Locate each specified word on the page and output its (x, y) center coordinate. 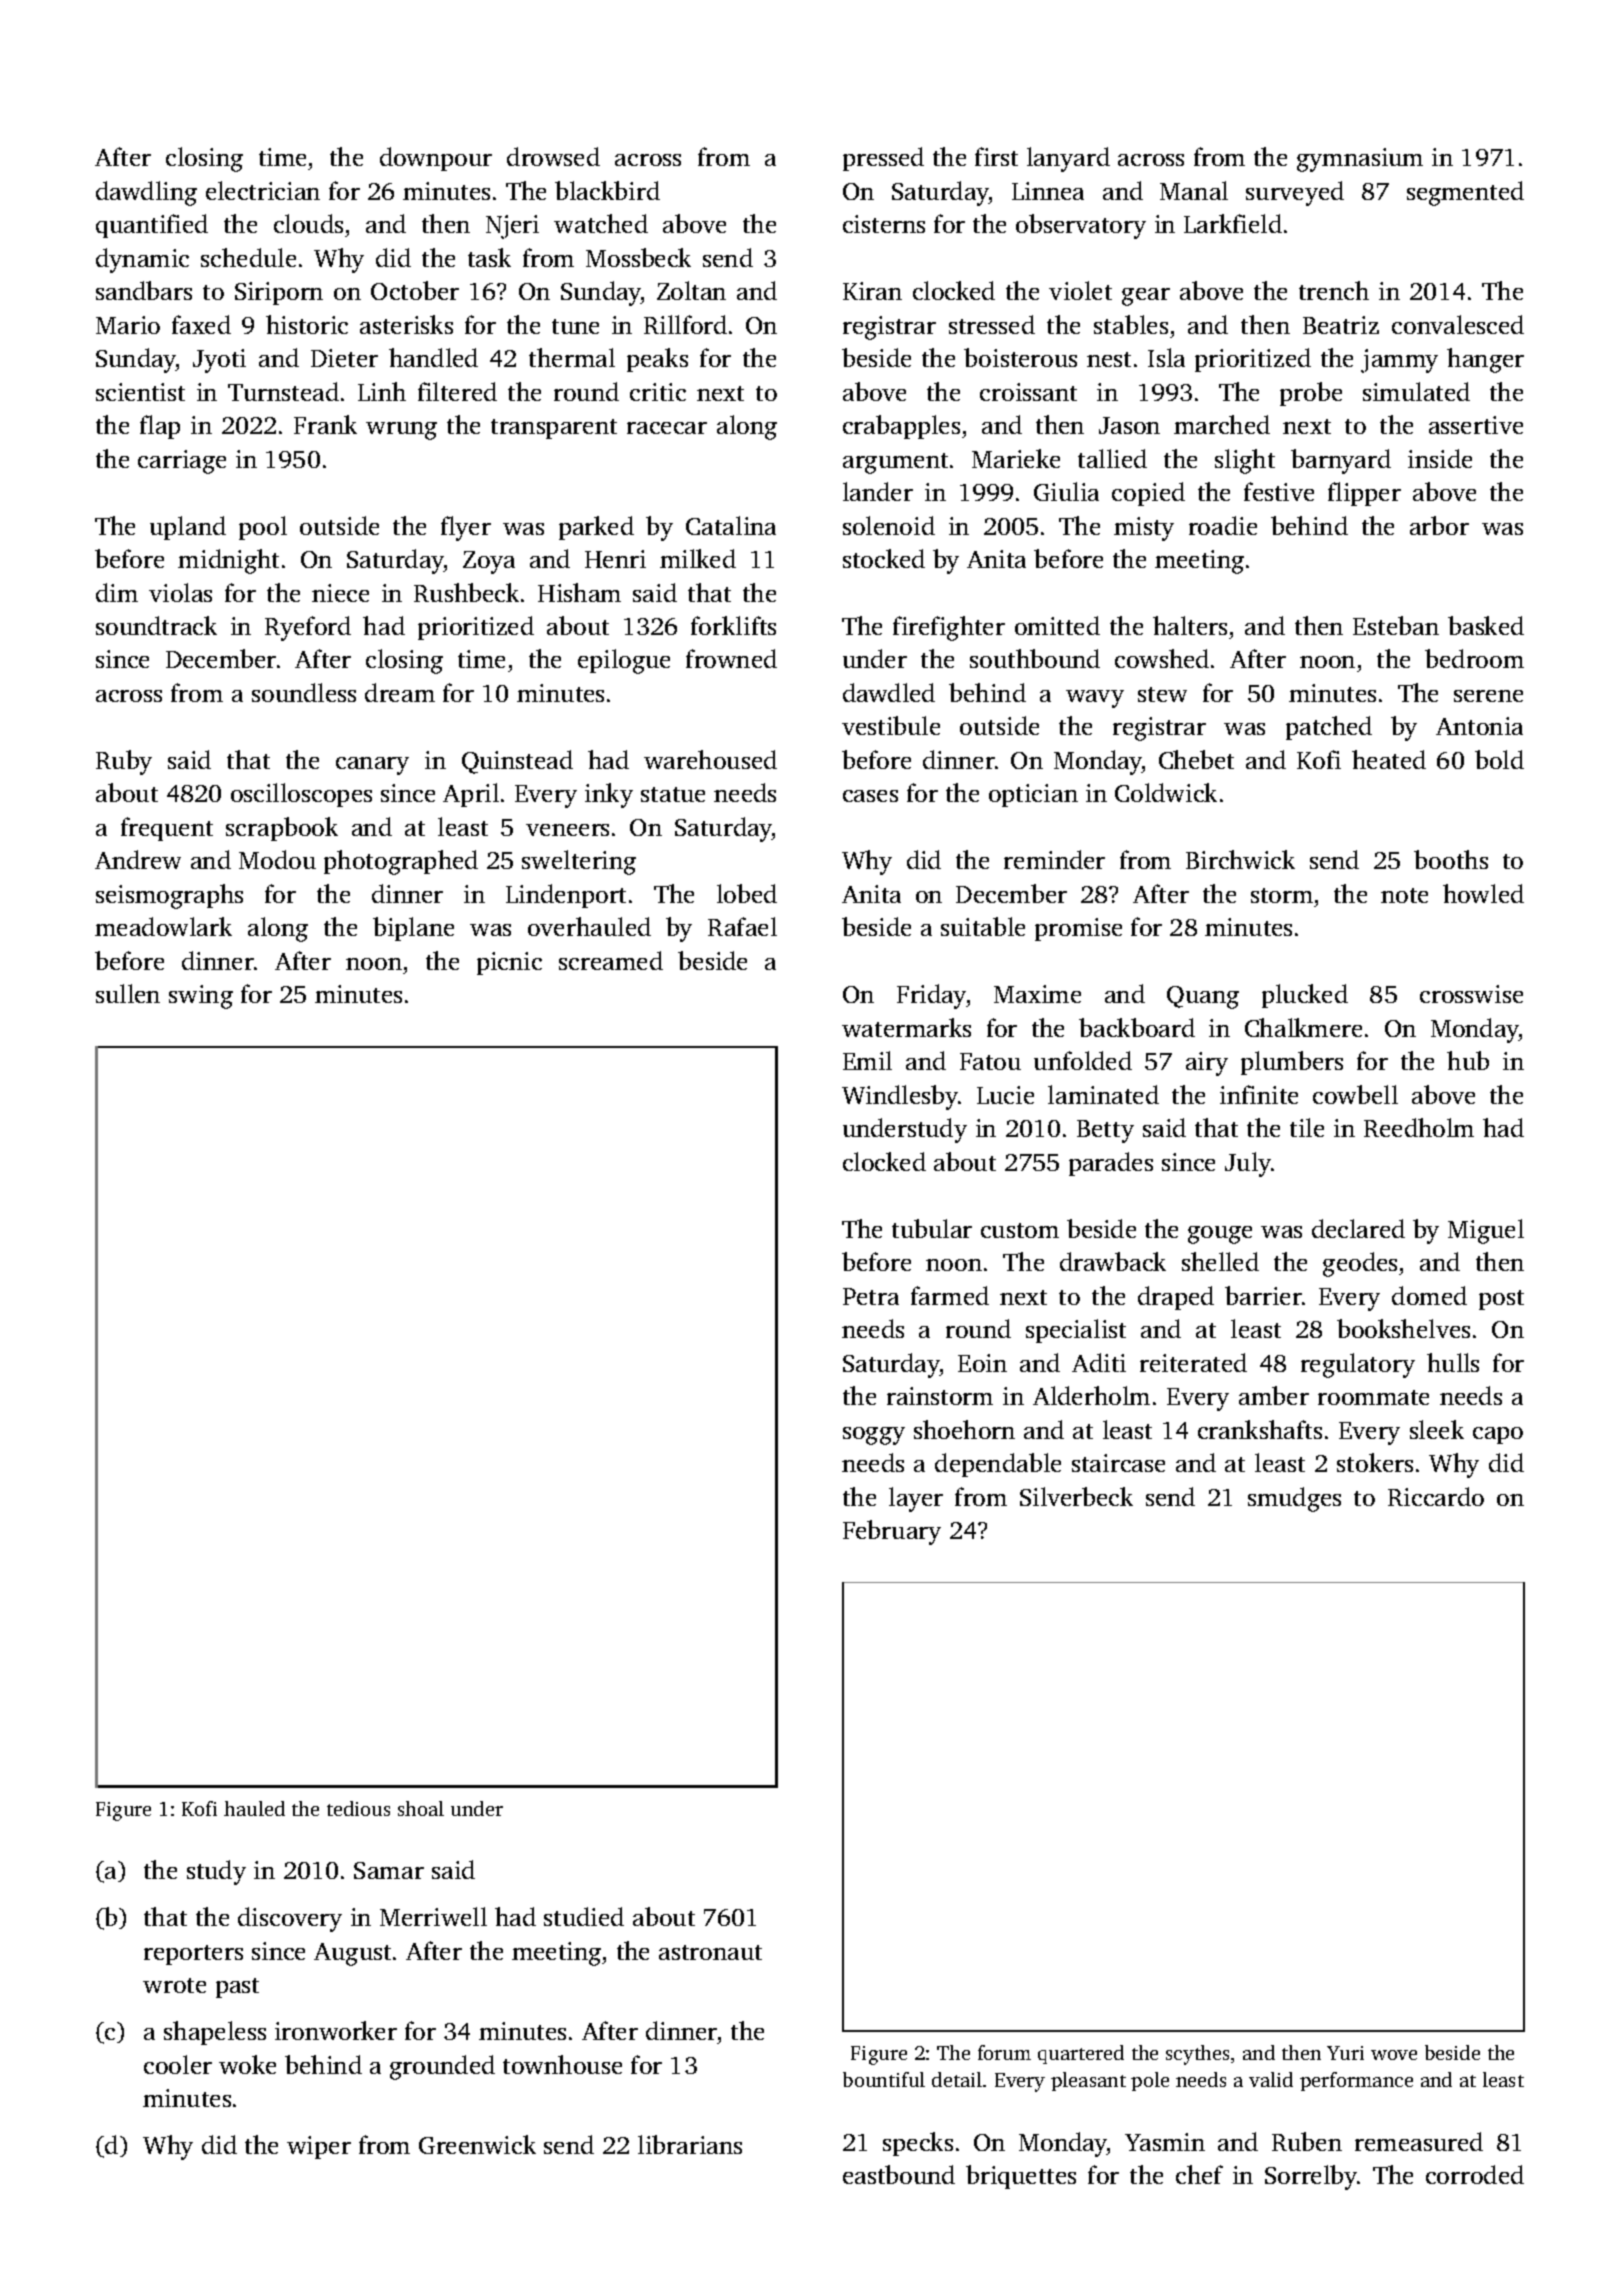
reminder (1054, 859)
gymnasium (1360, 160)
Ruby (124, 762)
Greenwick (477, 2144)
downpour (436, 159)
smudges (1294, 1499)
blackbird (607, 190)
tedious (358, 1808)
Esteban (1396, 625)
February (892, 1532)
